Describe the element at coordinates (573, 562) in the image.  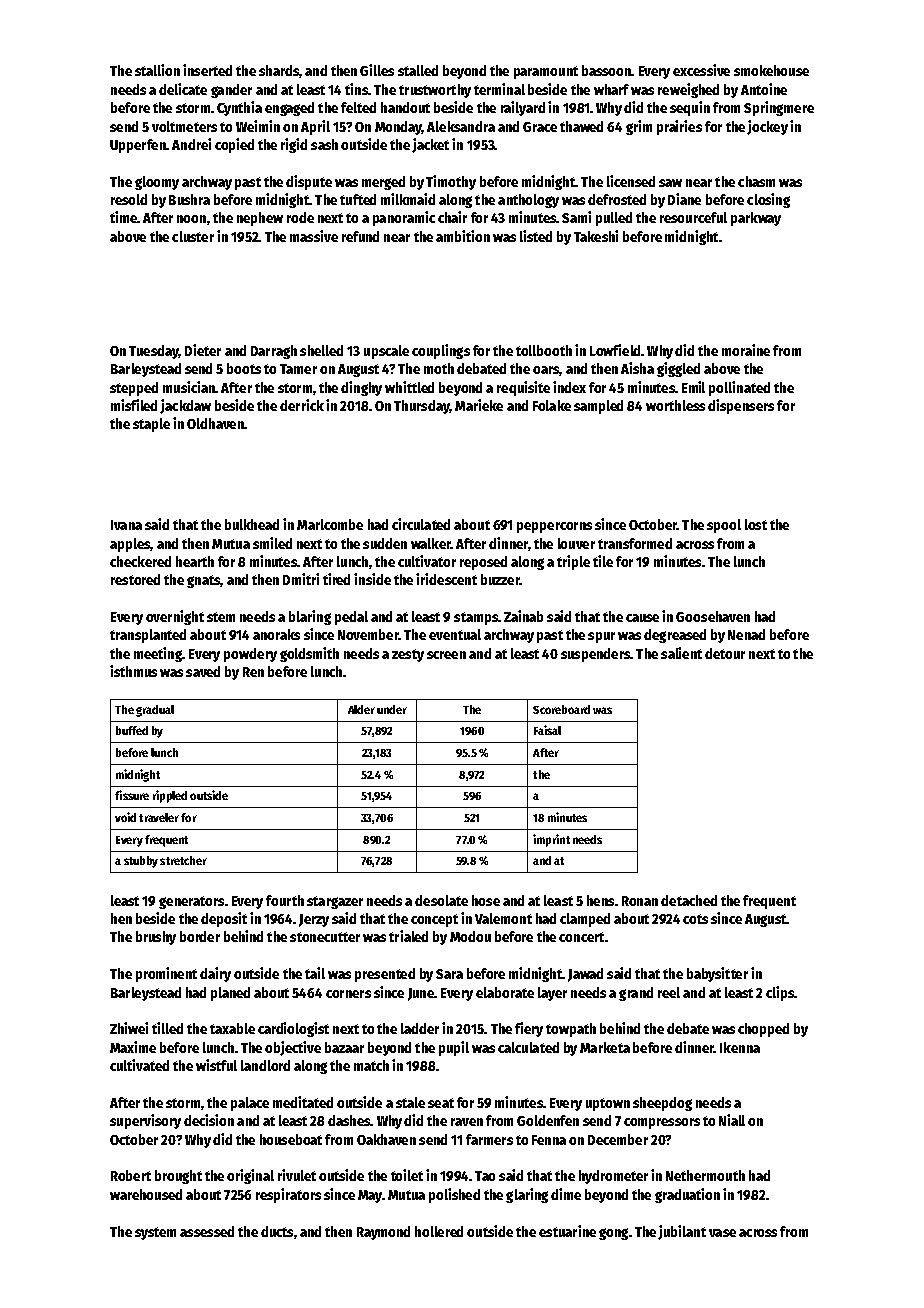
I see `triple` at that location.
